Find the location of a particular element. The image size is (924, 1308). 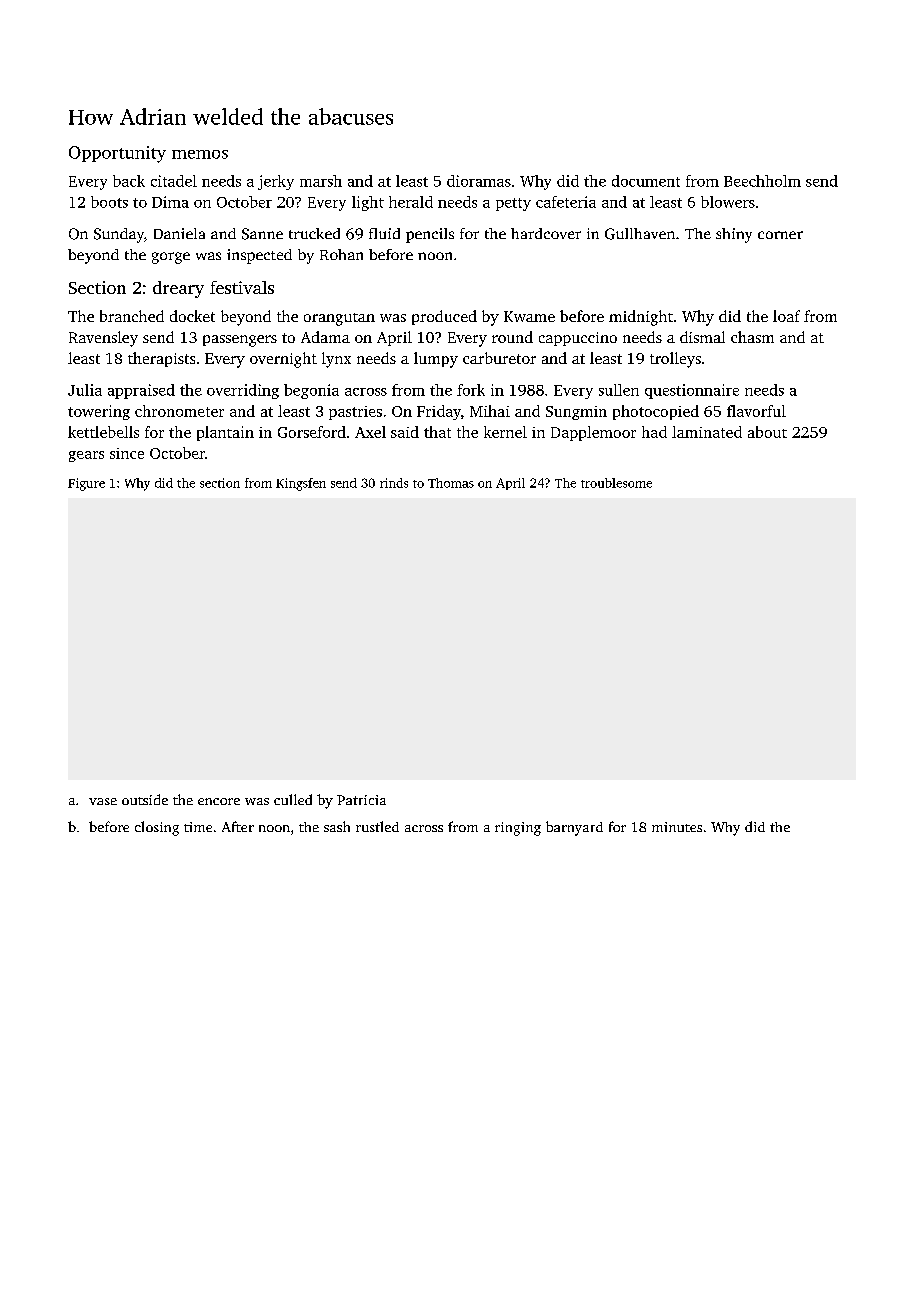

Thomas is located at coordinates (451, 483).
